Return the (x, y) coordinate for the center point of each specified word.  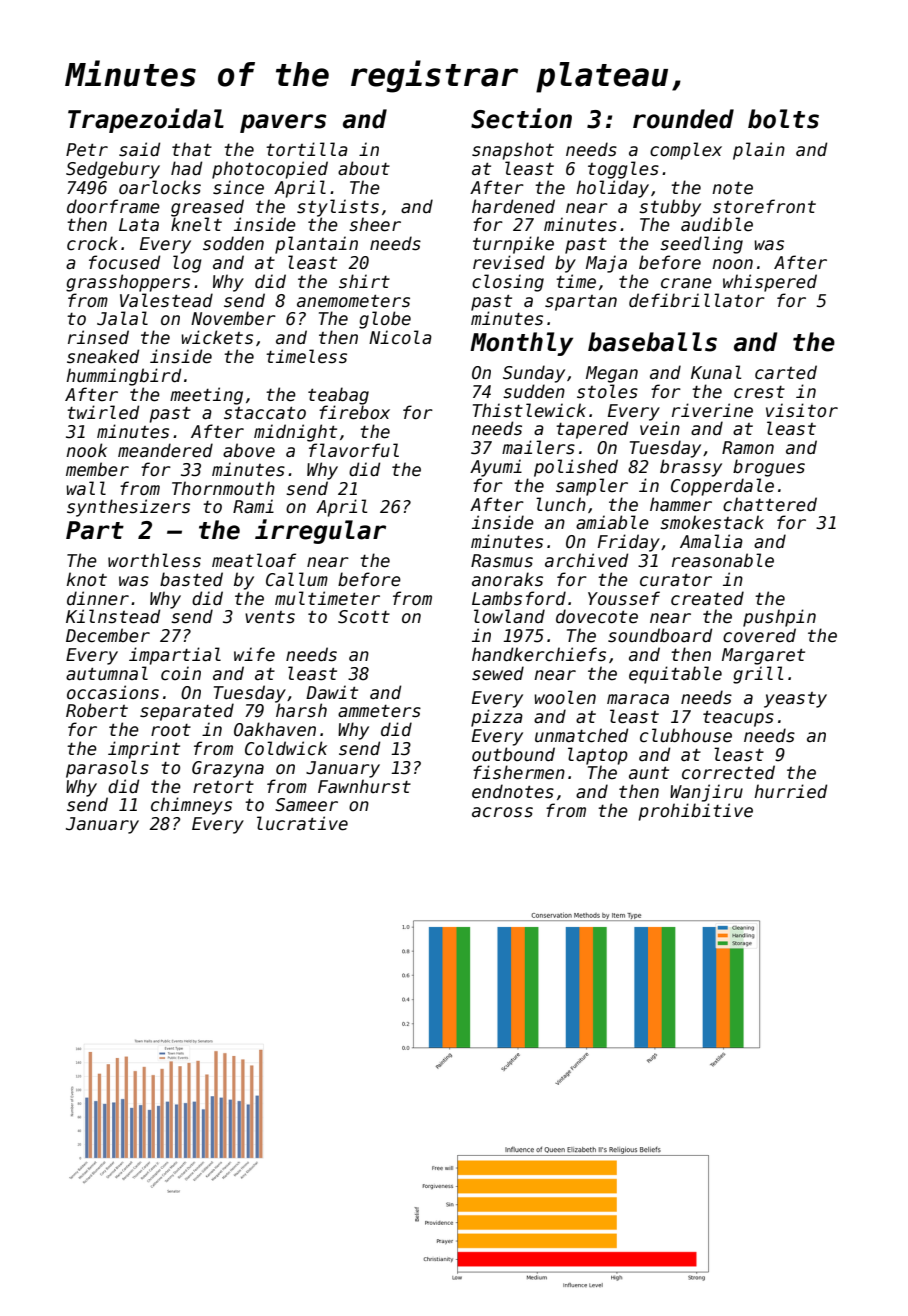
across (502, 812)
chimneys (191, 806)
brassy (691, 468)
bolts (783, 119)
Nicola (400, 337)
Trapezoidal (146, 120)
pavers (283, 123)
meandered (165, 450)
